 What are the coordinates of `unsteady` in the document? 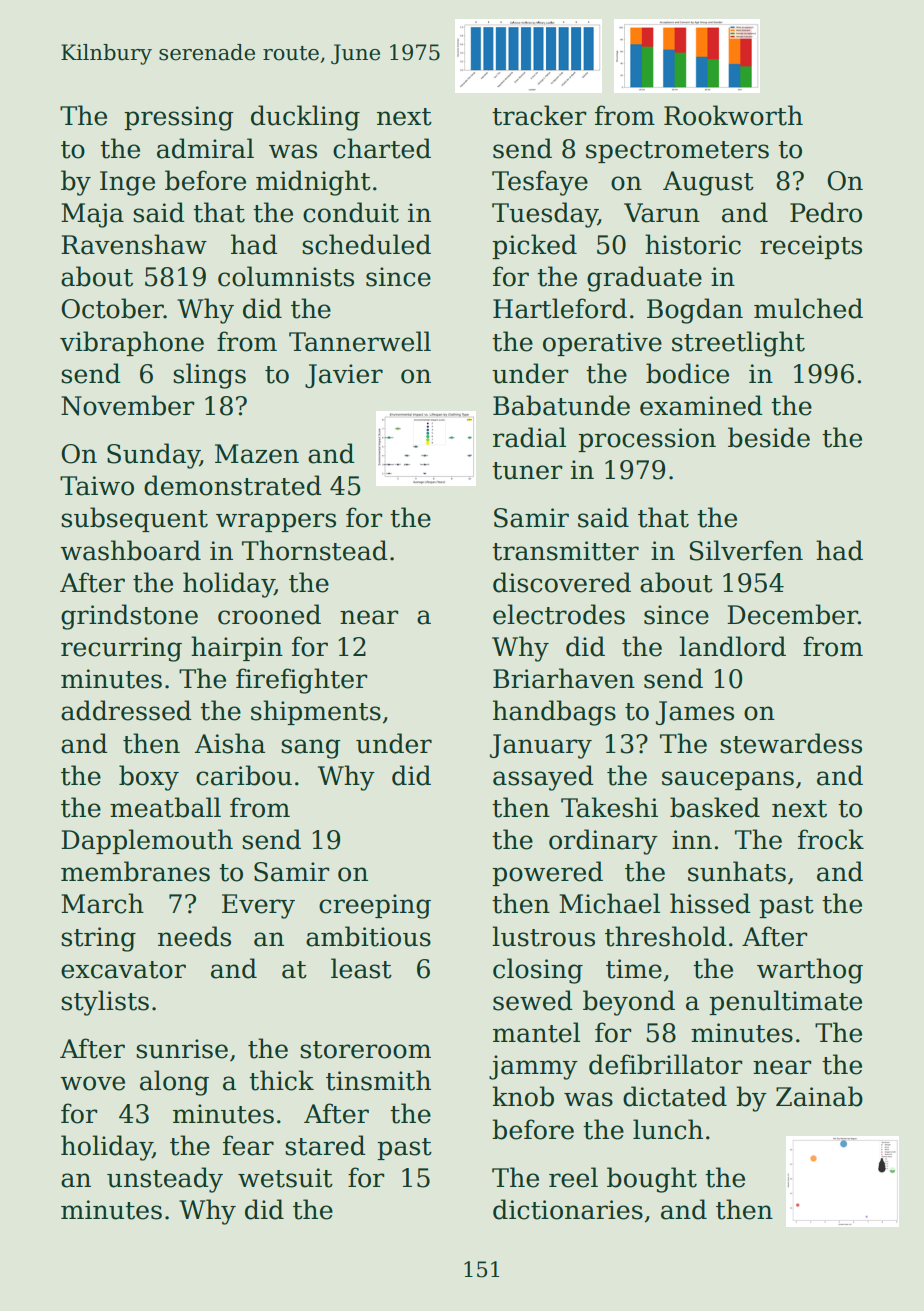 It's located at (165, 1180).
